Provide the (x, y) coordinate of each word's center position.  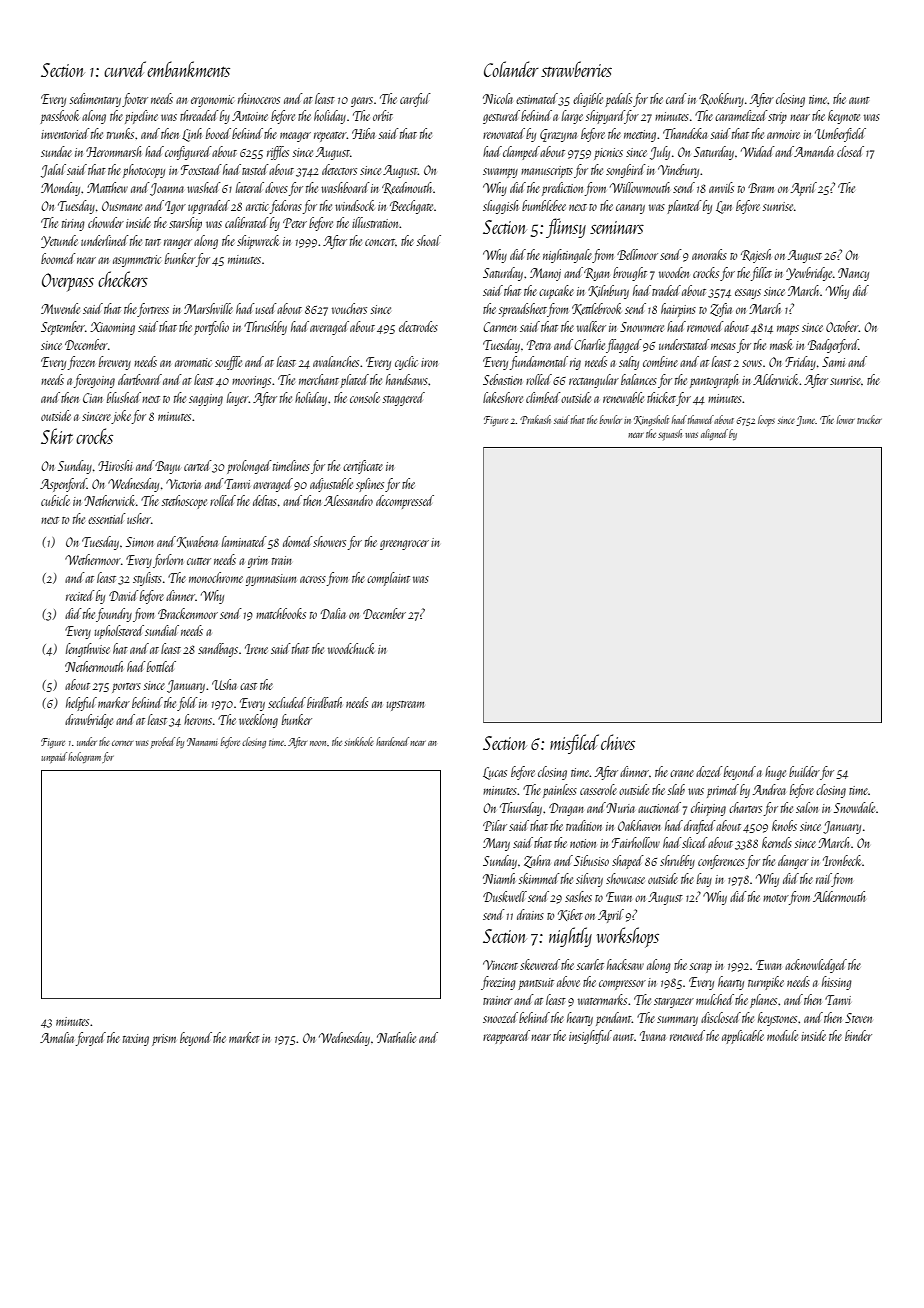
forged (91, 1039)
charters (745, 807)
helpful (81, 704)
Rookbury (721, 100)
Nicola (498, 98)
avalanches (336, 361)
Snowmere (642, 327)
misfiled (574, 744)
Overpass (68, 282)
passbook (59, 117)
